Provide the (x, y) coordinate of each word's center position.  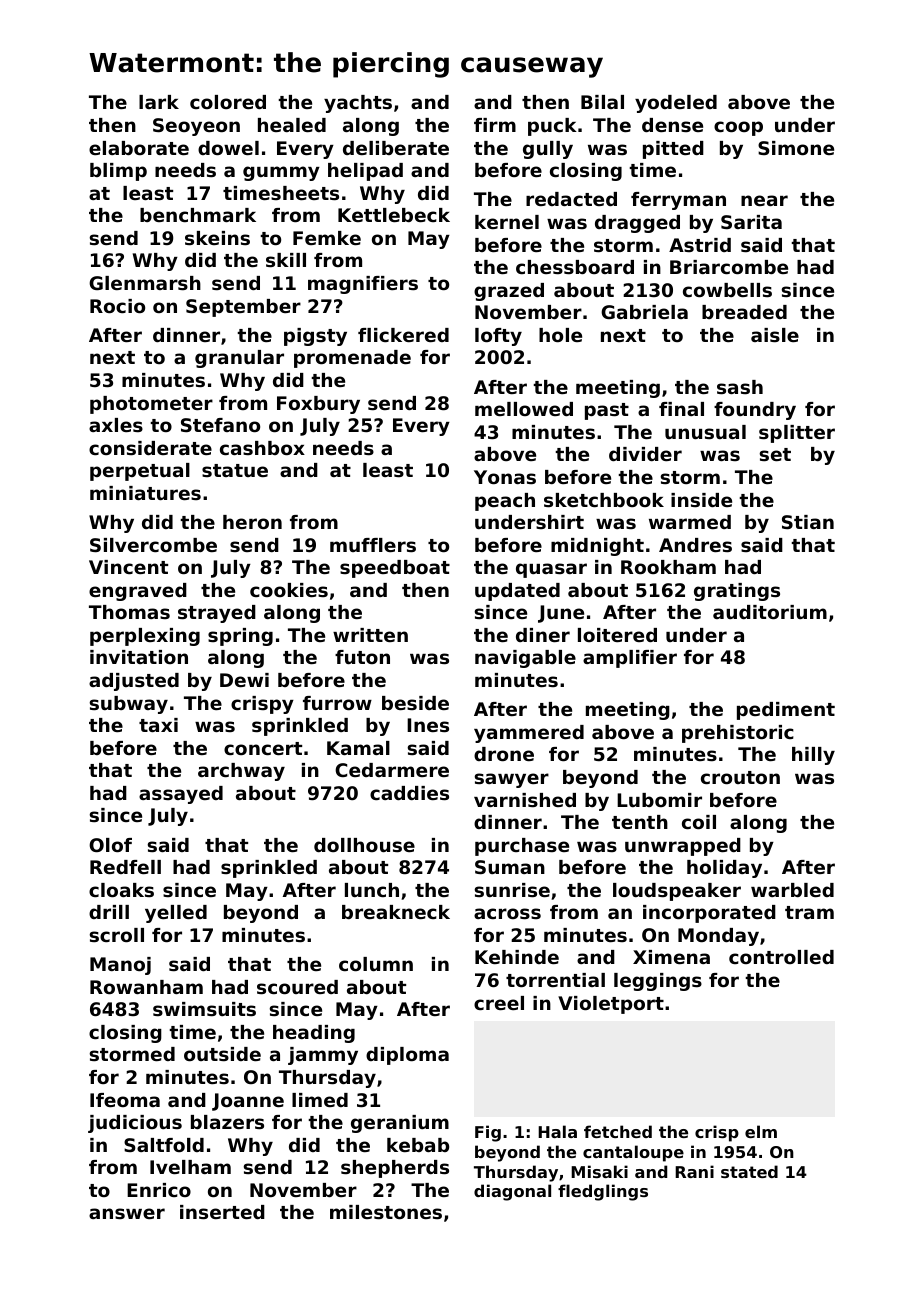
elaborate (139, 148)
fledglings (603, 1192)
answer (127, 1213)
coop (738, 128)
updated (517, 592)
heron (252, 522)
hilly (813, 756)
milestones (386, 1212)
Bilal (602, 102)
